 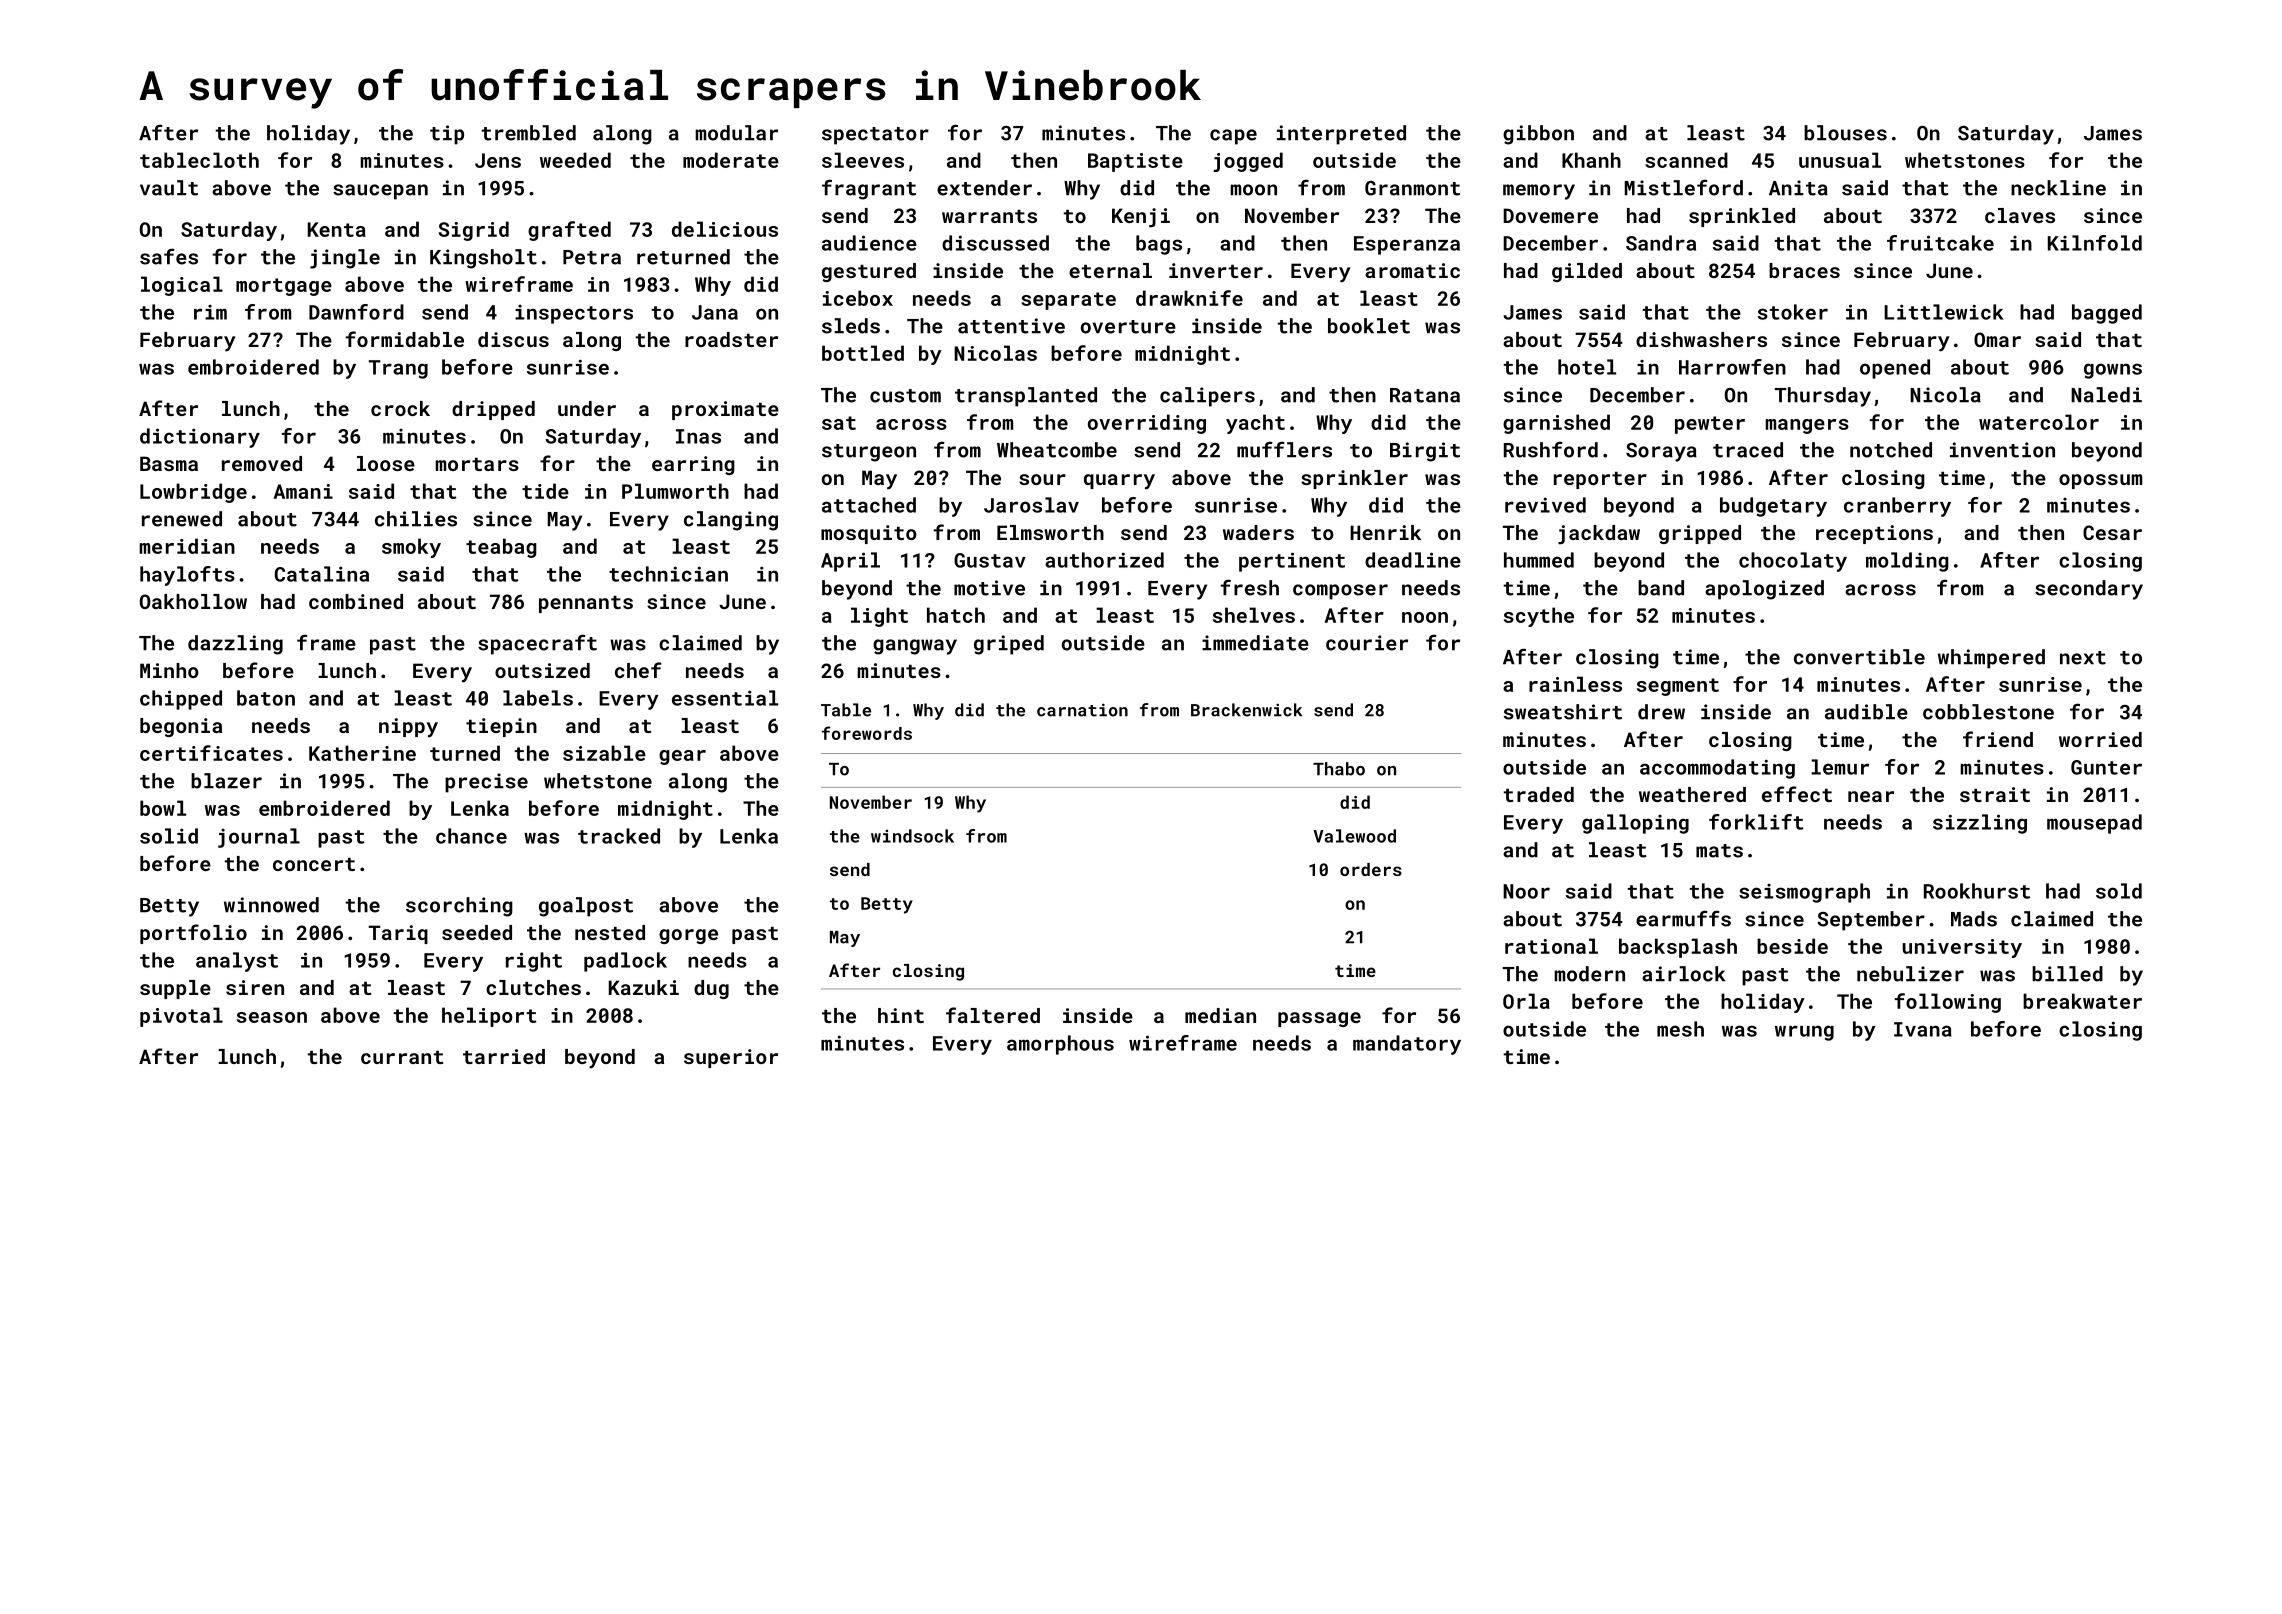 What do you see at coordinates (255, 987) in the screenshot?
I see `siren` at bounding box center [255, 987].
